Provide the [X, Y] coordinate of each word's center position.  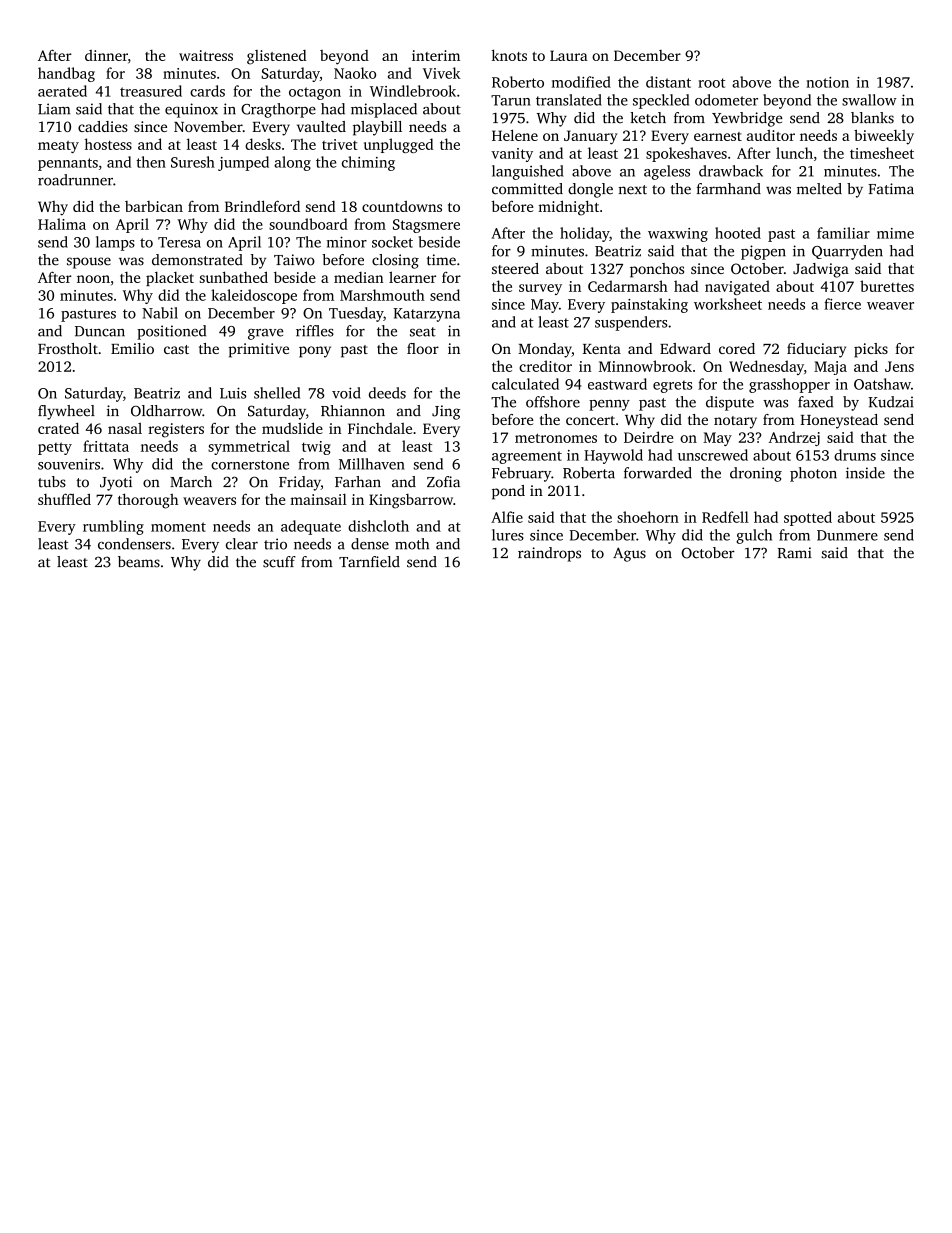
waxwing [678, 235]
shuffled [64, 499]
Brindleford [262, 206]
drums [855, 455]
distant [668, 82]
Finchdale [380, 428]
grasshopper [789, 385]
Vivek [442, 73]
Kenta [602, 349]
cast [176, 349]
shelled [277, 393]
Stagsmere [426, 226]
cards [207, 91]
